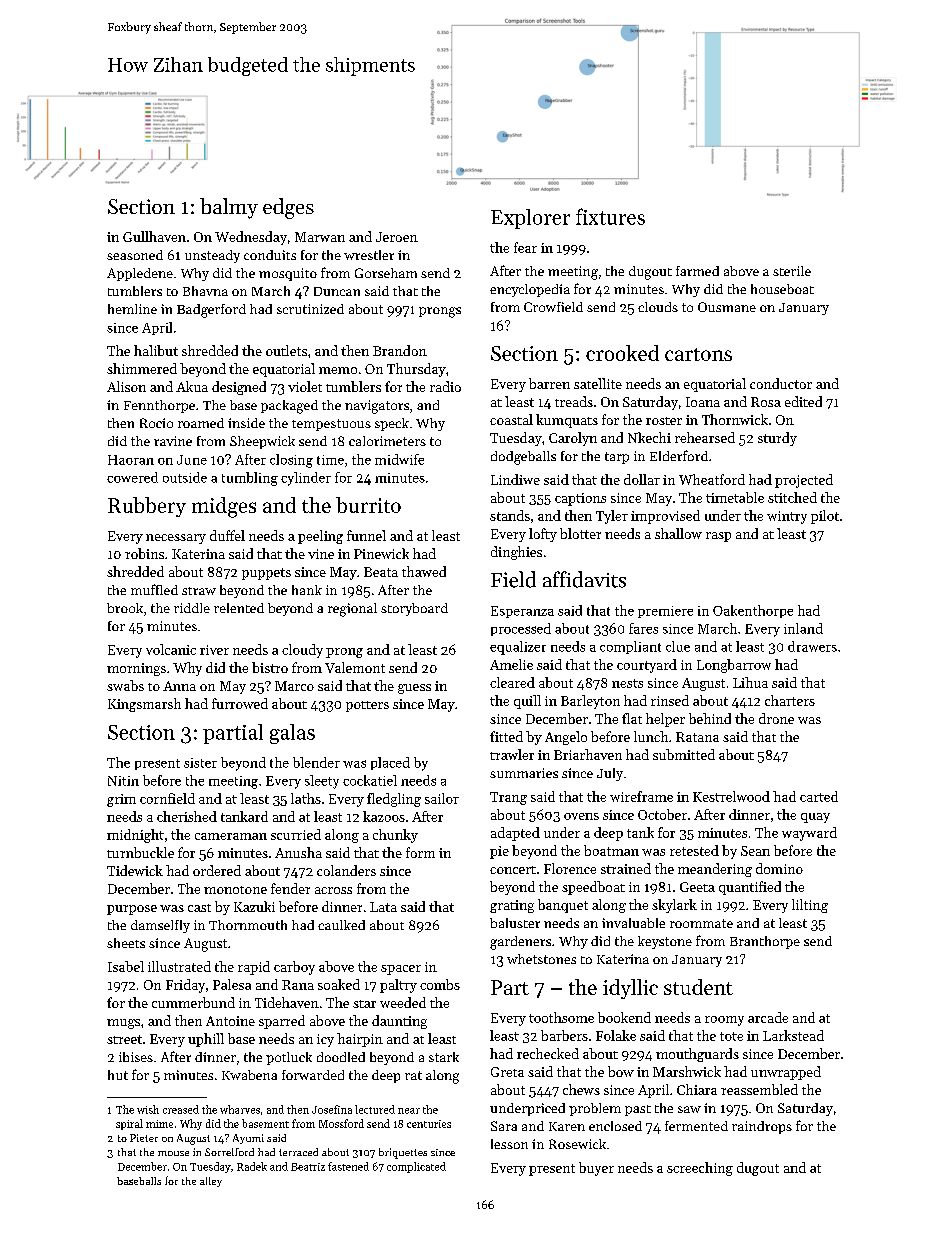  Describe the element at coordinates (341, 925) in the screenshot. I see `caulked` at that location.
